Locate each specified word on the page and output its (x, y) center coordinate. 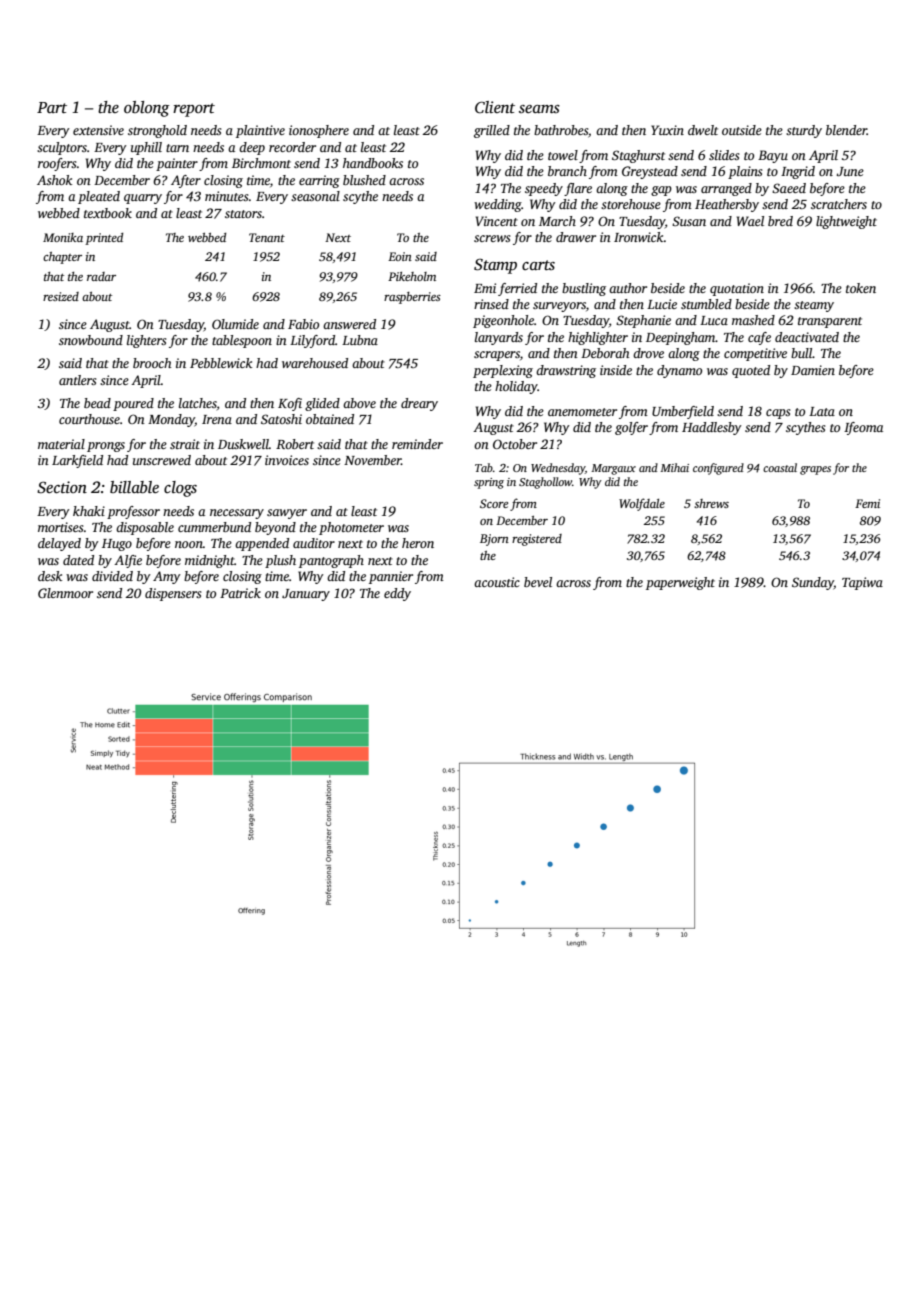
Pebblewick (221, 363)
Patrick (240, 593)
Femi (867, 503)
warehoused (315, 363)
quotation (737, 289)
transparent (830, 322)
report (194, 110)
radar (101, 276)
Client (495, 107)
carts (538, 265)
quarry (143, 199)
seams (539, 109)
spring (489, 483)
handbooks (373, 163)
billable (134, 487)
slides (724, 155)
